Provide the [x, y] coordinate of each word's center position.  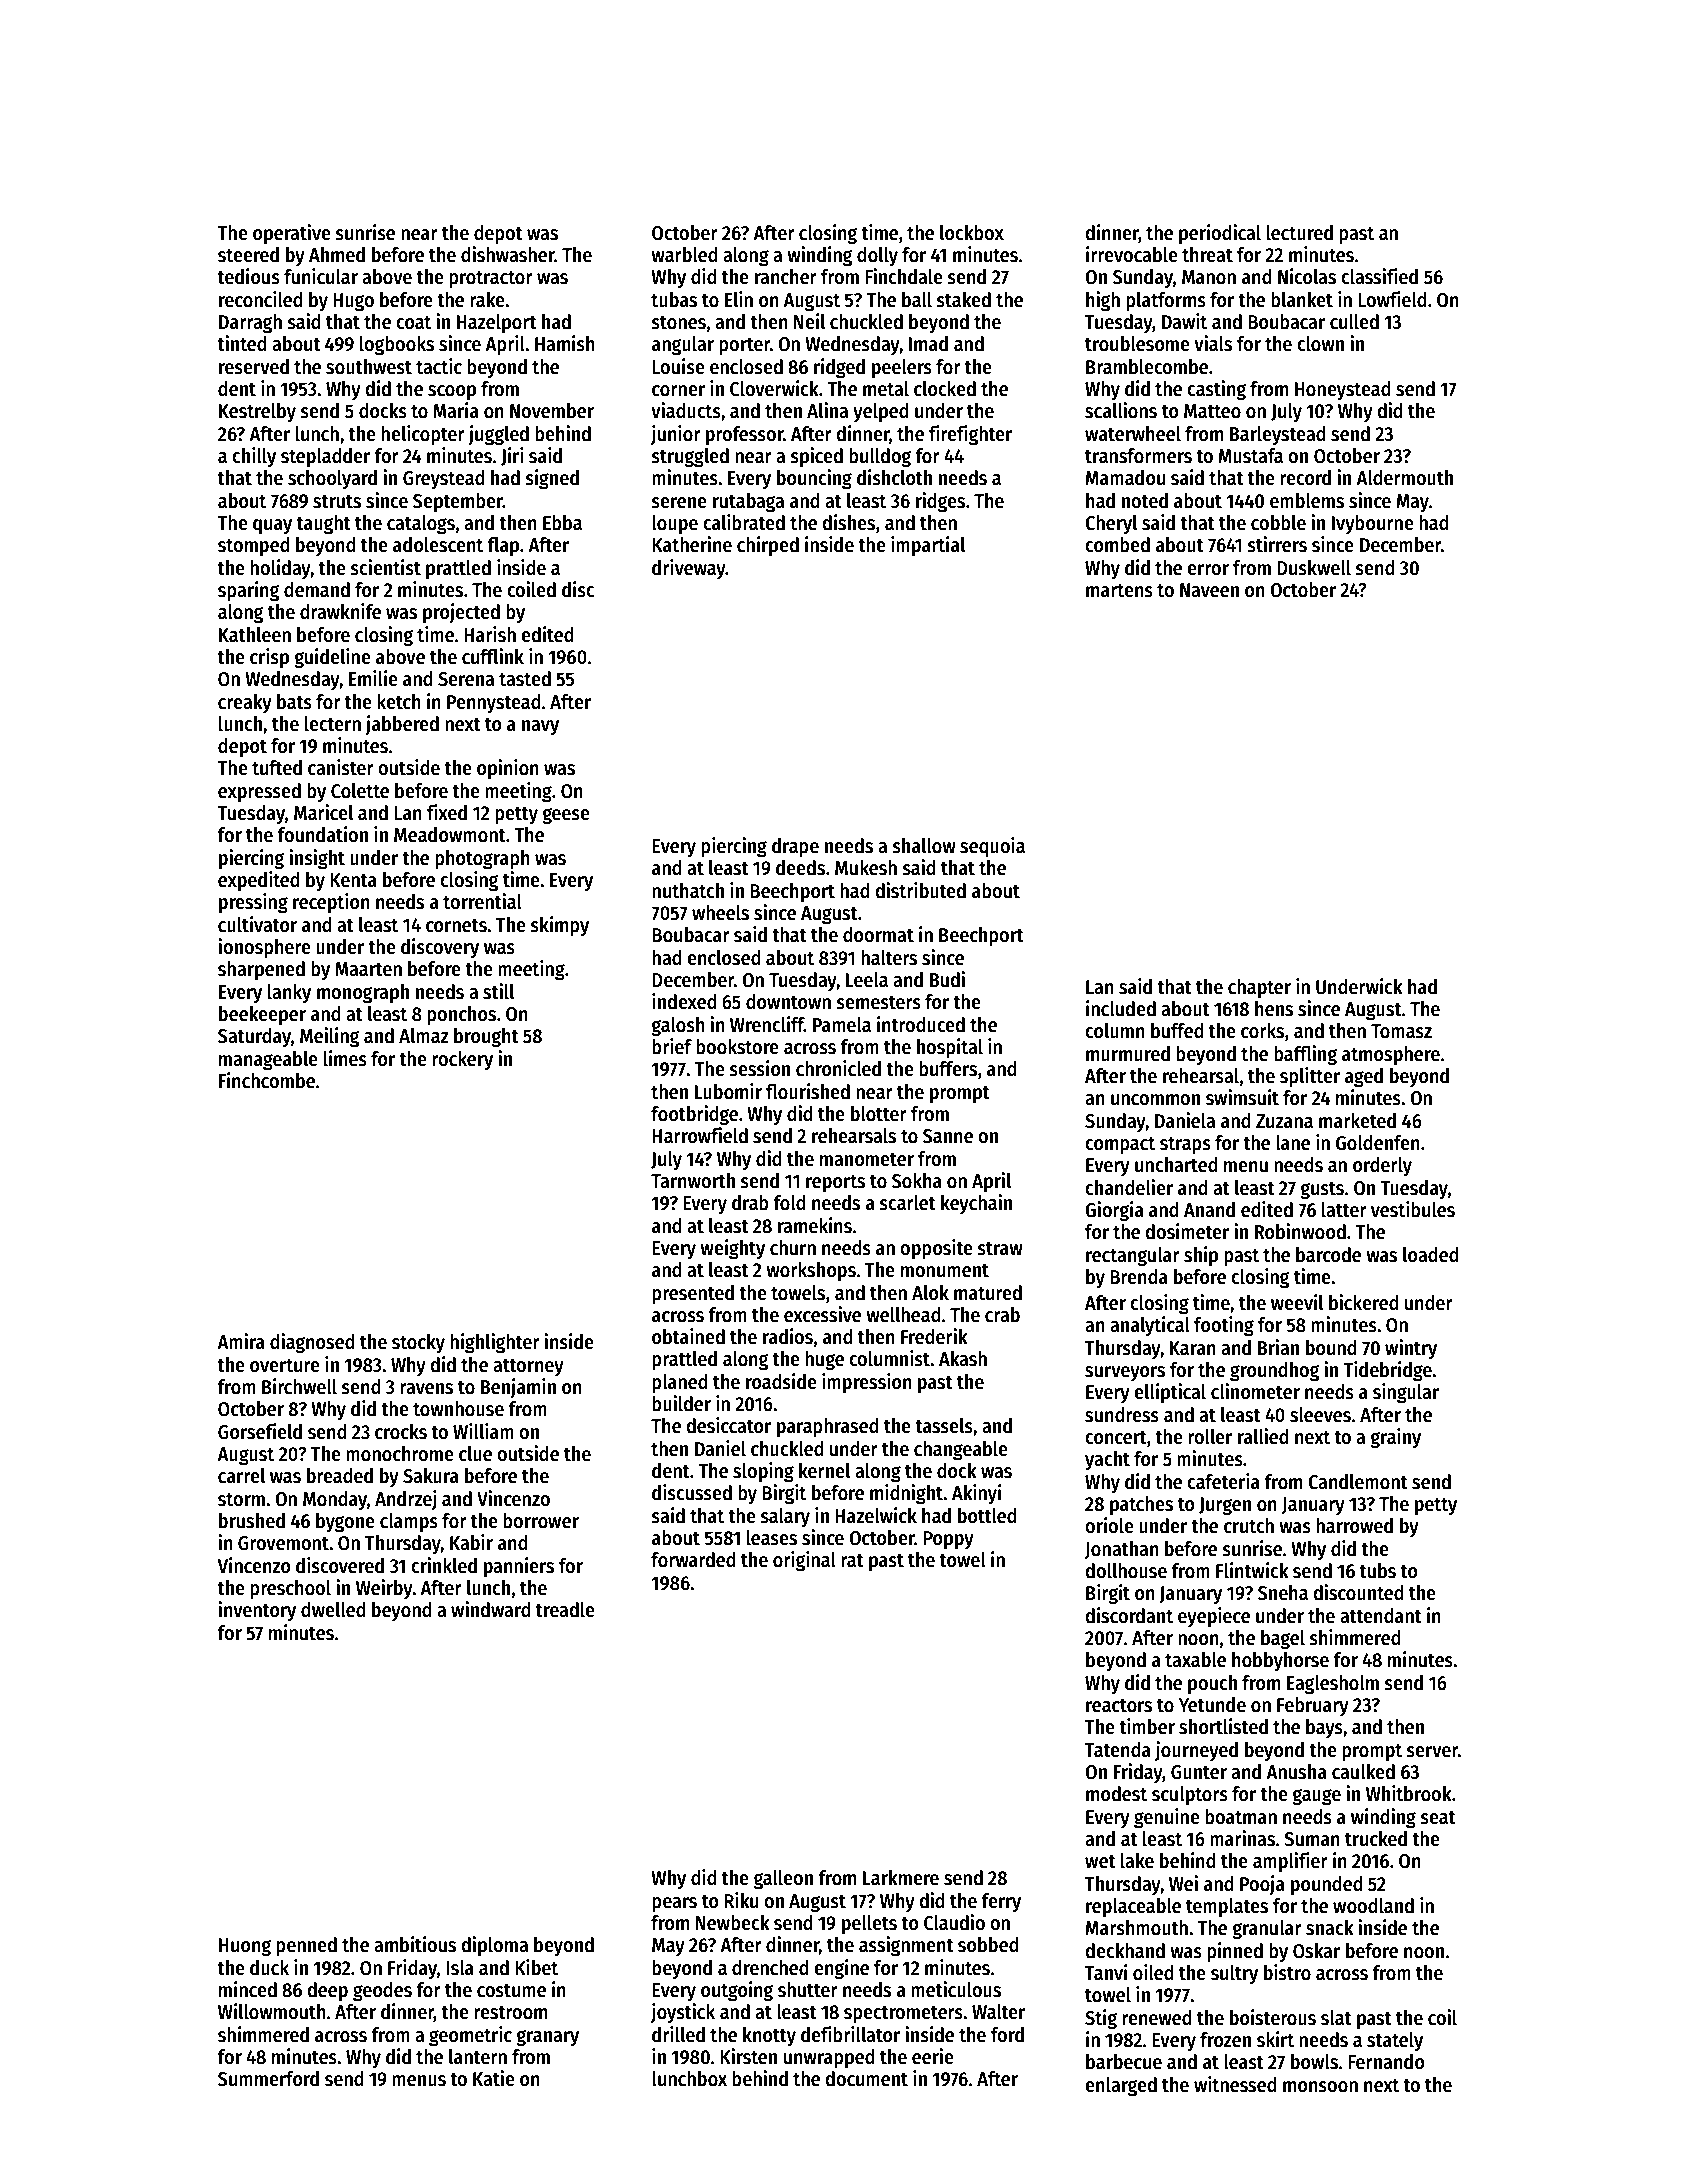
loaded [1431, 1255]
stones [678, 323]
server [1432, 1752]
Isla [460, 1968]
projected [461, 613]
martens [1119, 591]
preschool [290, 1590]
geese [566, 816]
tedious [248, 276]
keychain [976, 1204]
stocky [418, 1344]
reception [331, 903]
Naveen [1209, 590]
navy [540, 728]
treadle [565, 1610]
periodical [1220, 234]
